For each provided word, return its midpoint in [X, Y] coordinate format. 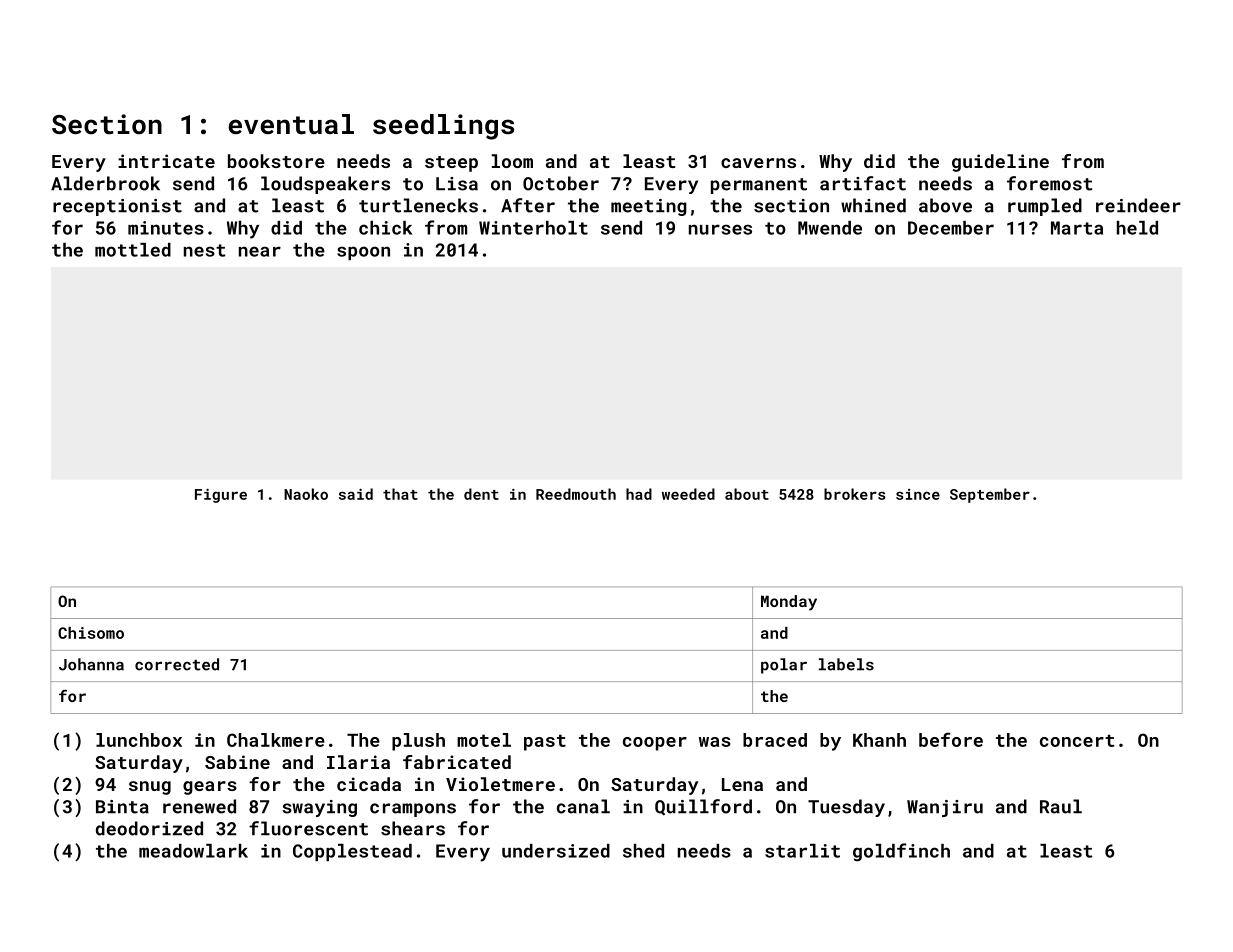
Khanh [879, 740]
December [951, 228]
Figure [221, 496]
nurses [720, 229]
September [990, 495]
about [747, 494]
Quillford [703, 807]
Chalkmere [276, 740]
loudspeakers [325, 185]
